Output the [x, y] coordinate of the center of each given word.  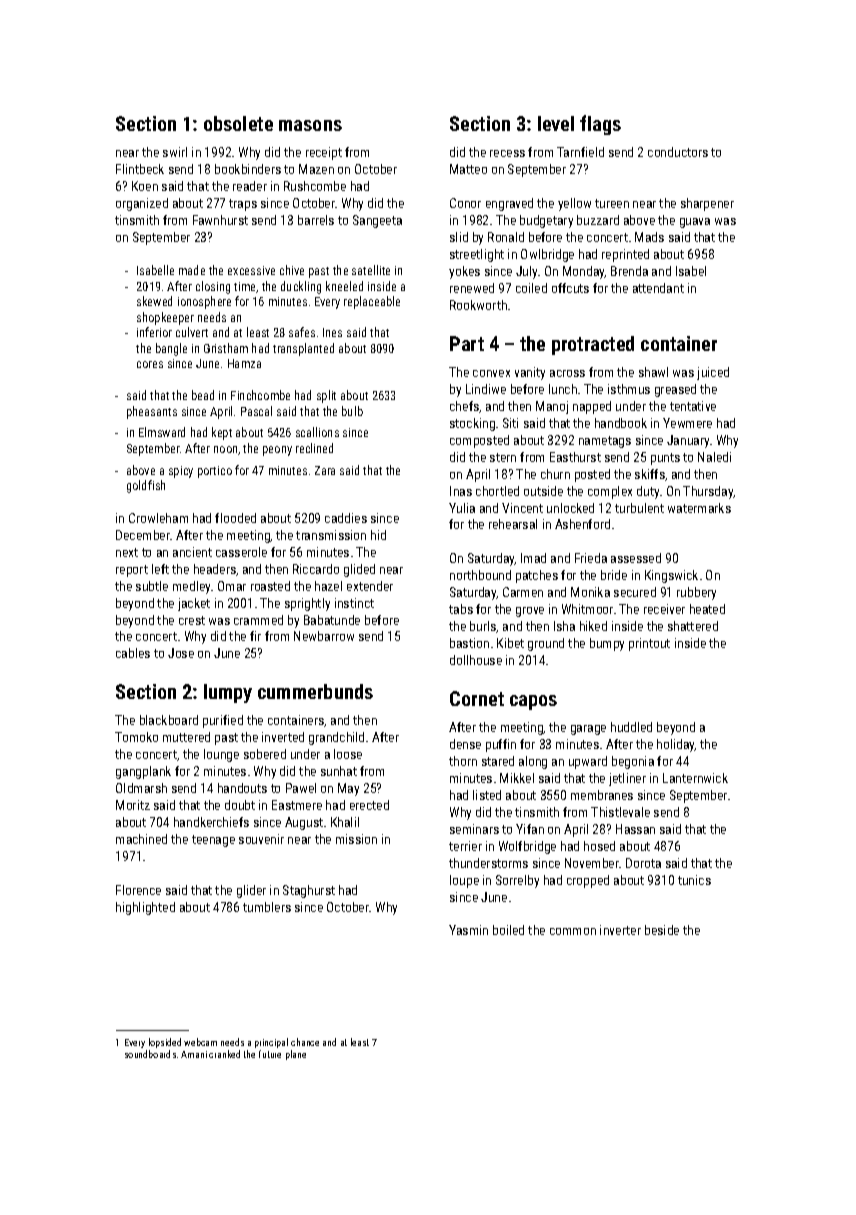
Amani [194, 1054]
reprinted [625, 255]
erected [369, 805]
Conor [465, 203]
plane [296, 1055]
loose [348, 754]
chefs [464, 406]
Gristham [226, 348]
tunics [694, 880]
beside [662, 930]
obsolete [238, 123]
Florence [138, 890]
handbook [621, 423]
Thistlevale [620, 812]
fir [255, 636]
